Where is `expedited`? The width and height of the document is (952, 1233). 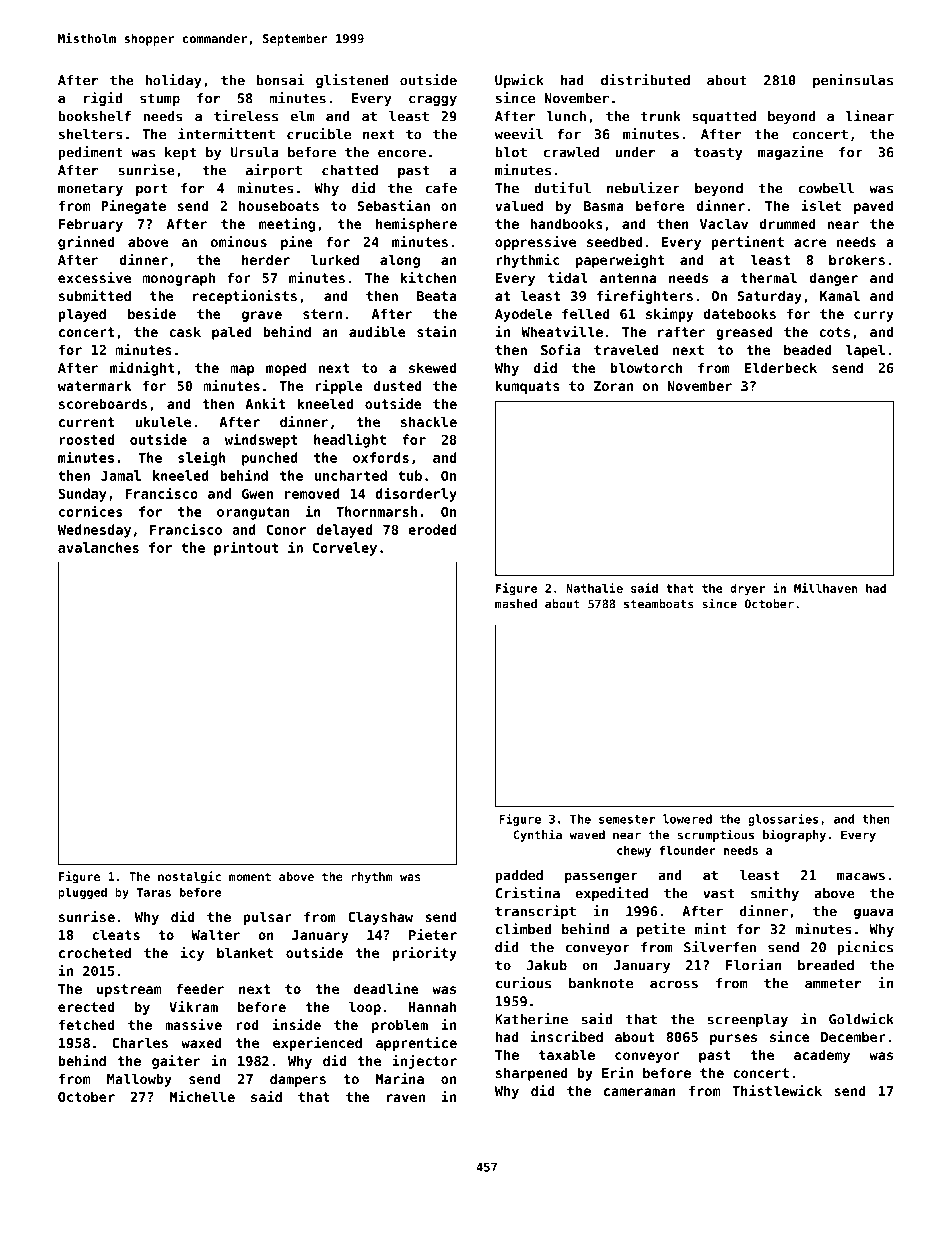 expedited is located at coordinates (611, 894).
